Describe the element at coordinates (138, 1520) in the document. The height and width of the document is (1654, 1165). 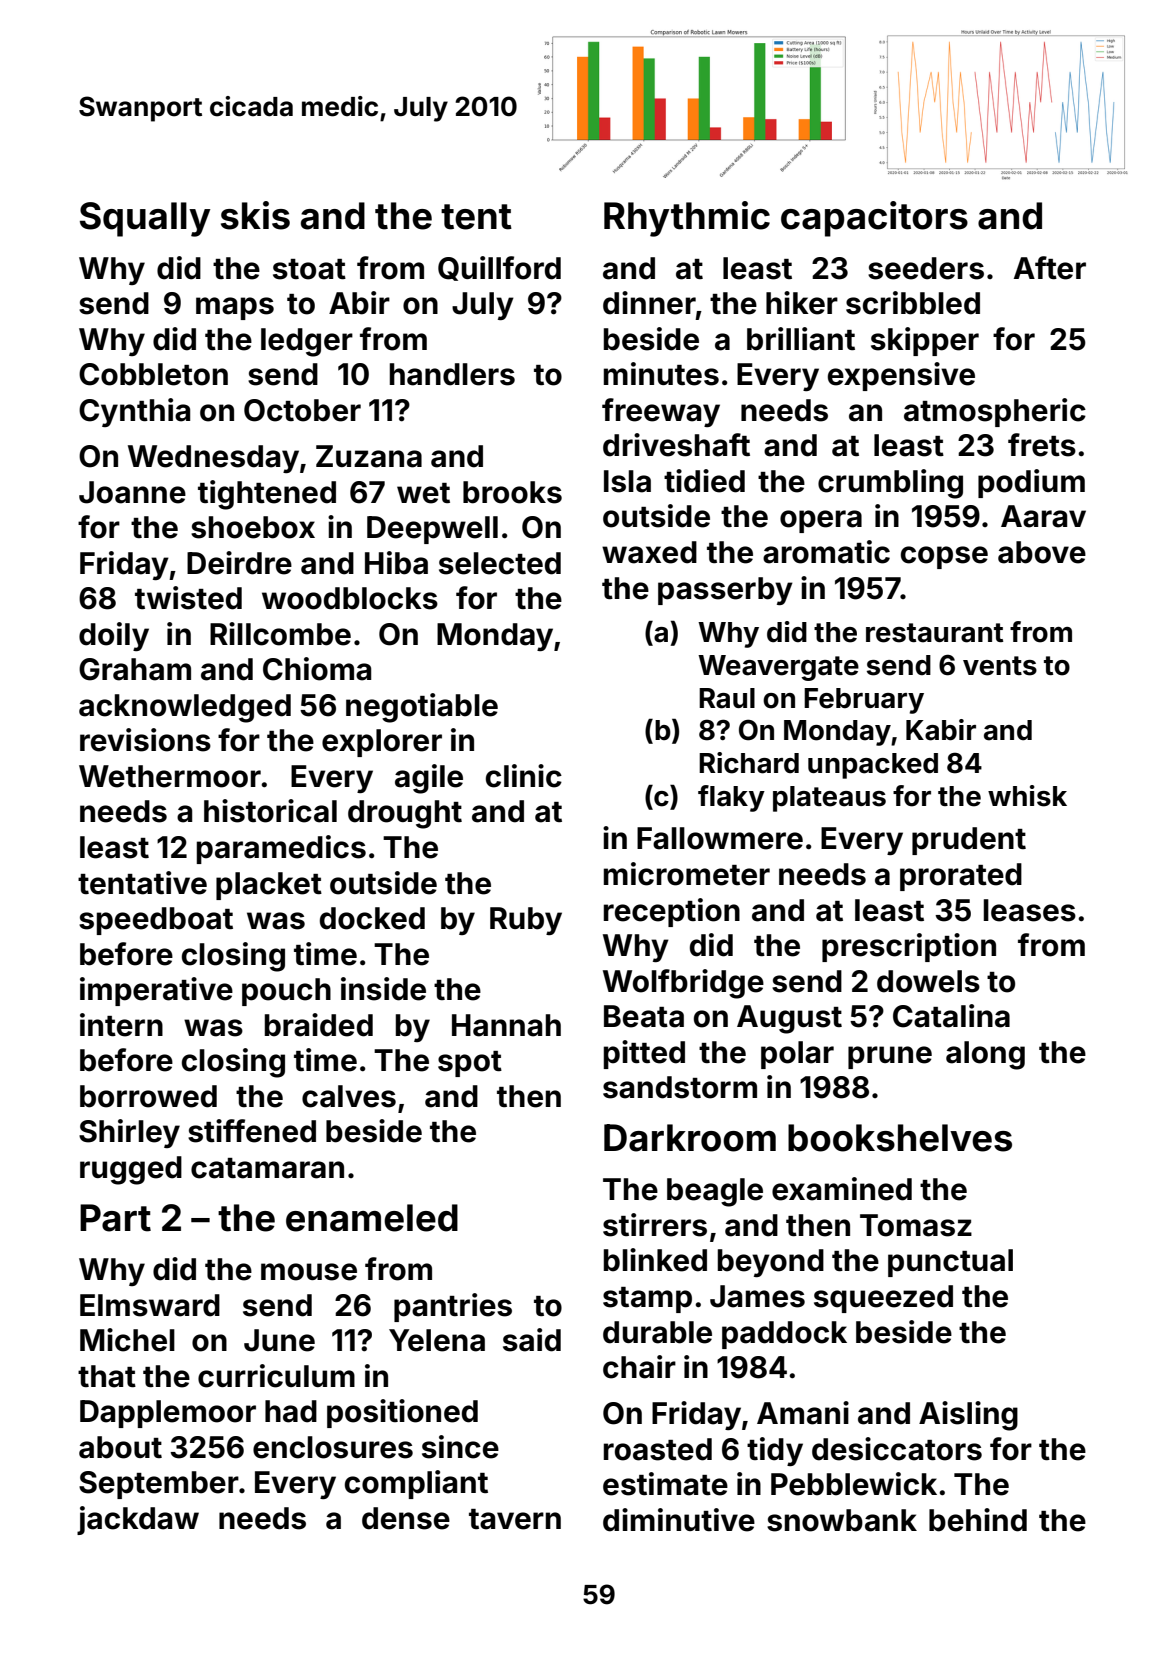
I see `jackdaw` at that location.
